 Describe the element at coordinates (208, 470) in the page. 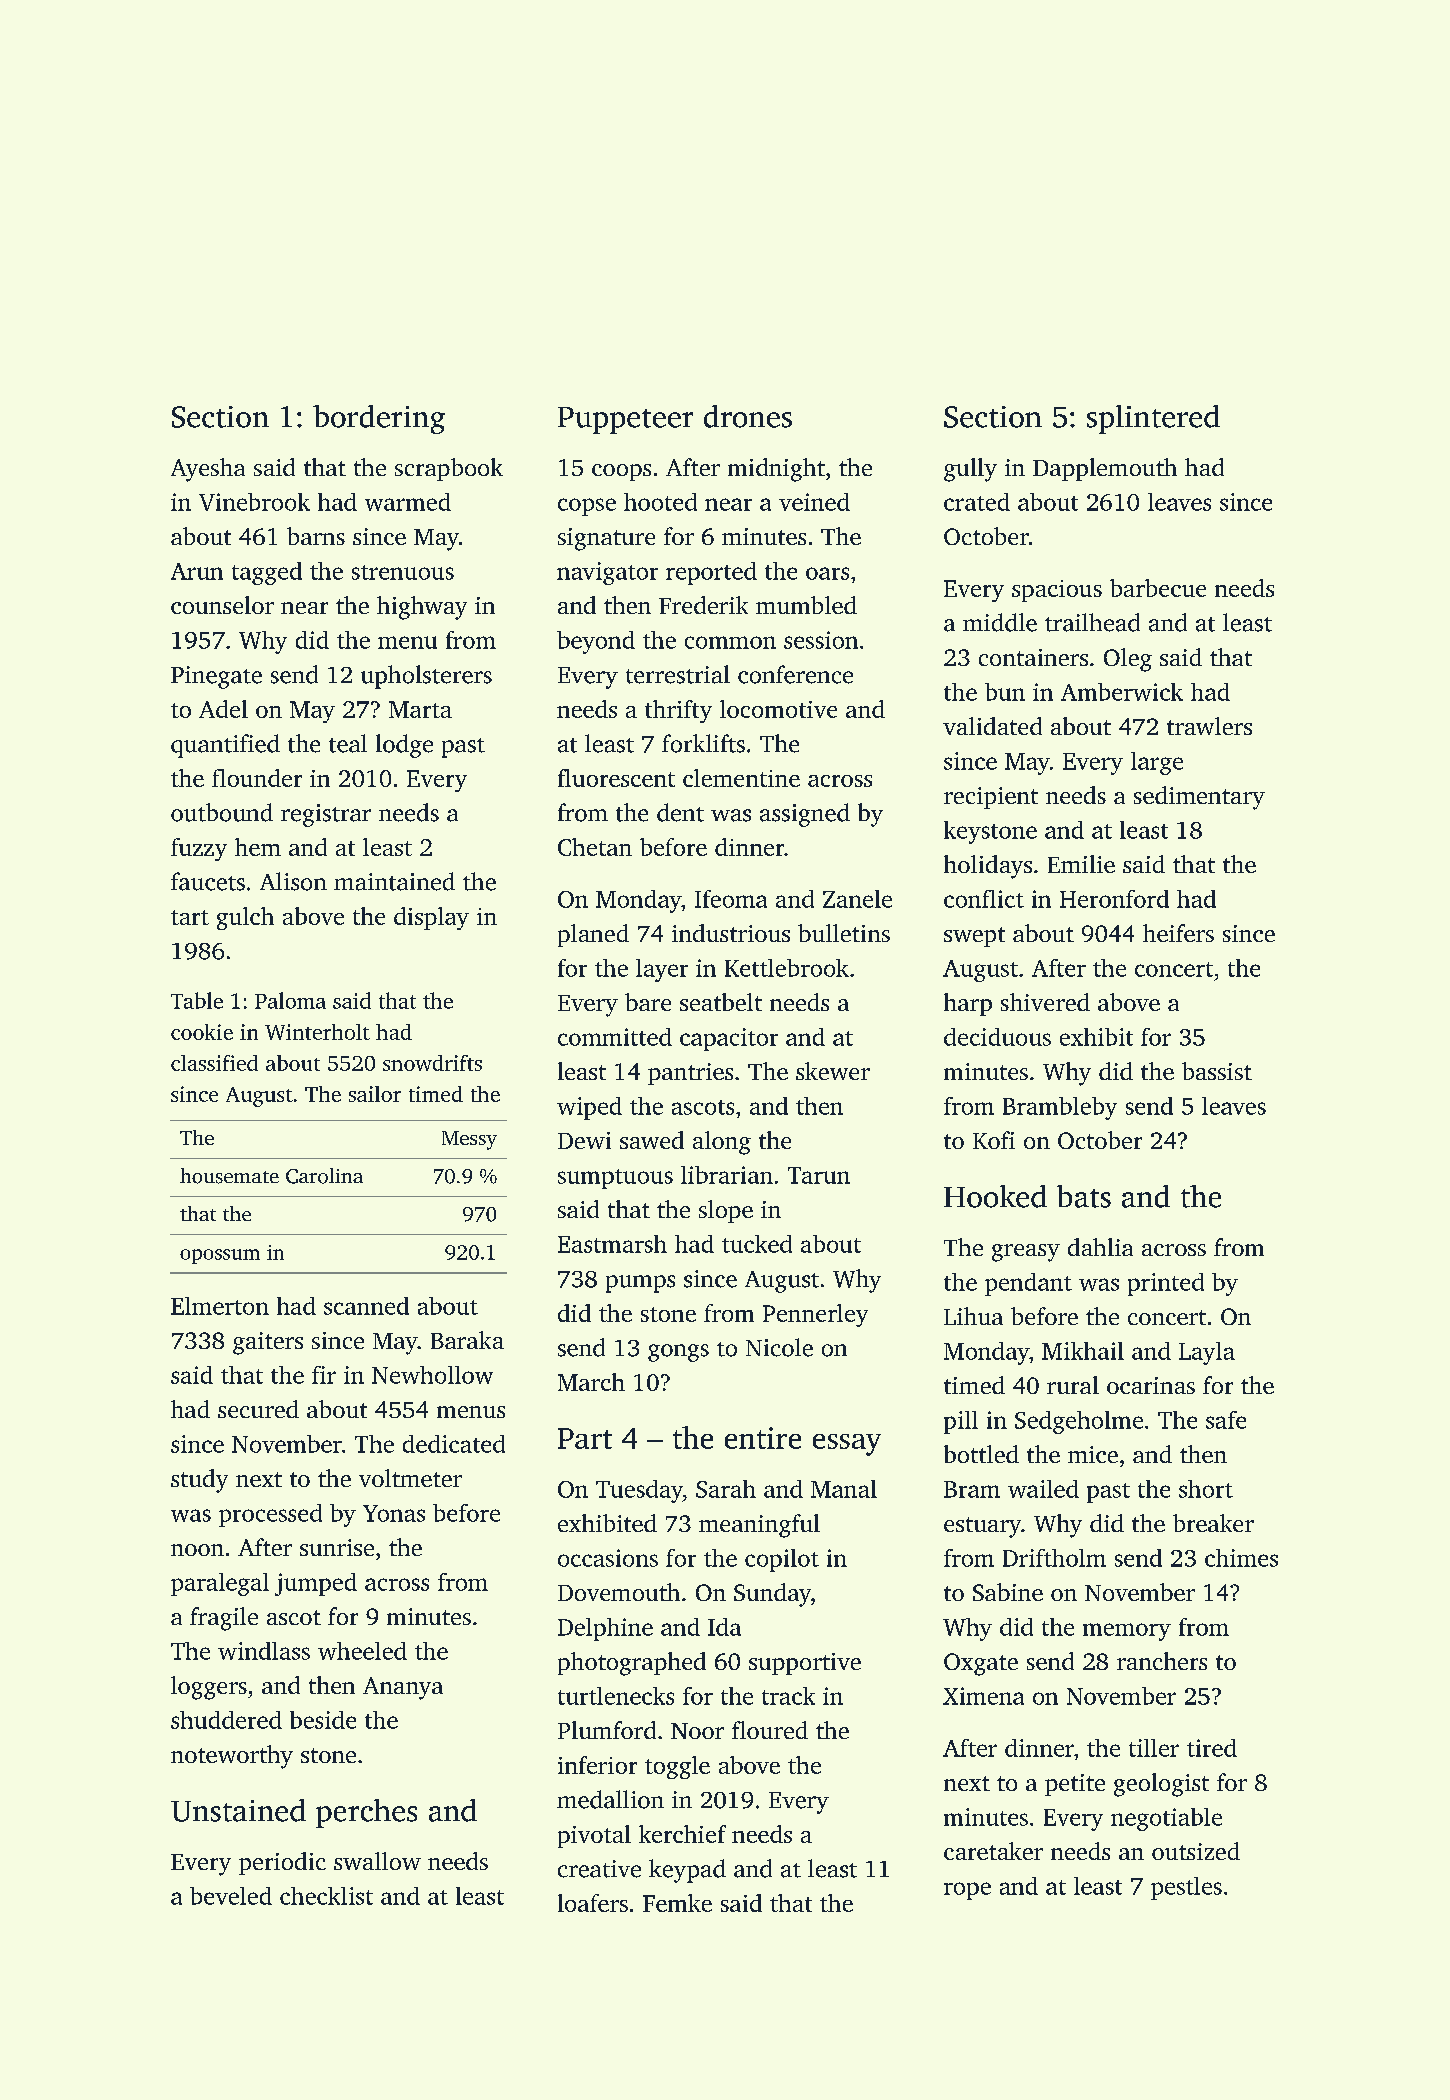

I see `Ayesha` at that location.
